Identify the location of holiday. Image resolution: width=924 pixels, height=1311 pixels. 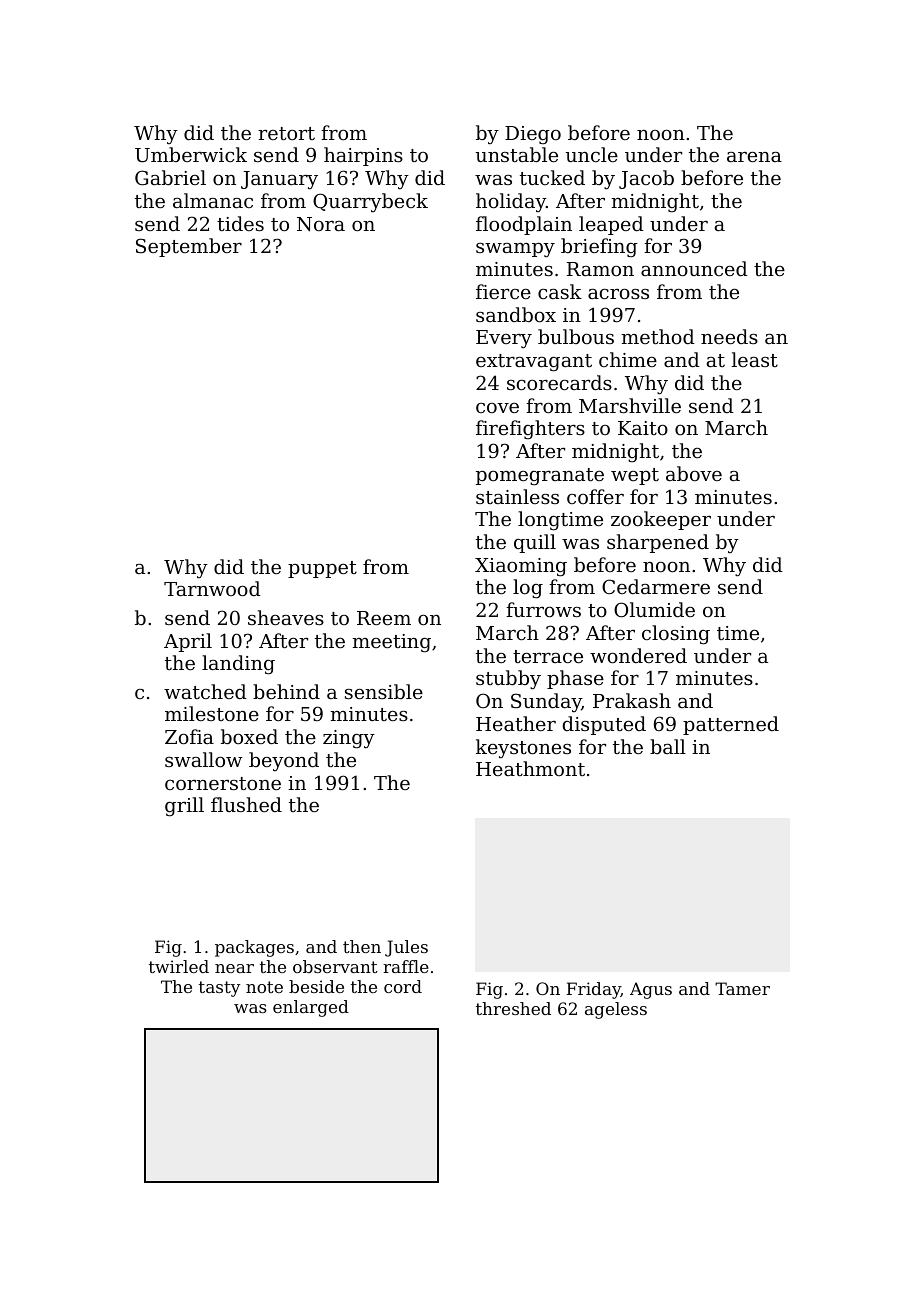
(511, 202).
